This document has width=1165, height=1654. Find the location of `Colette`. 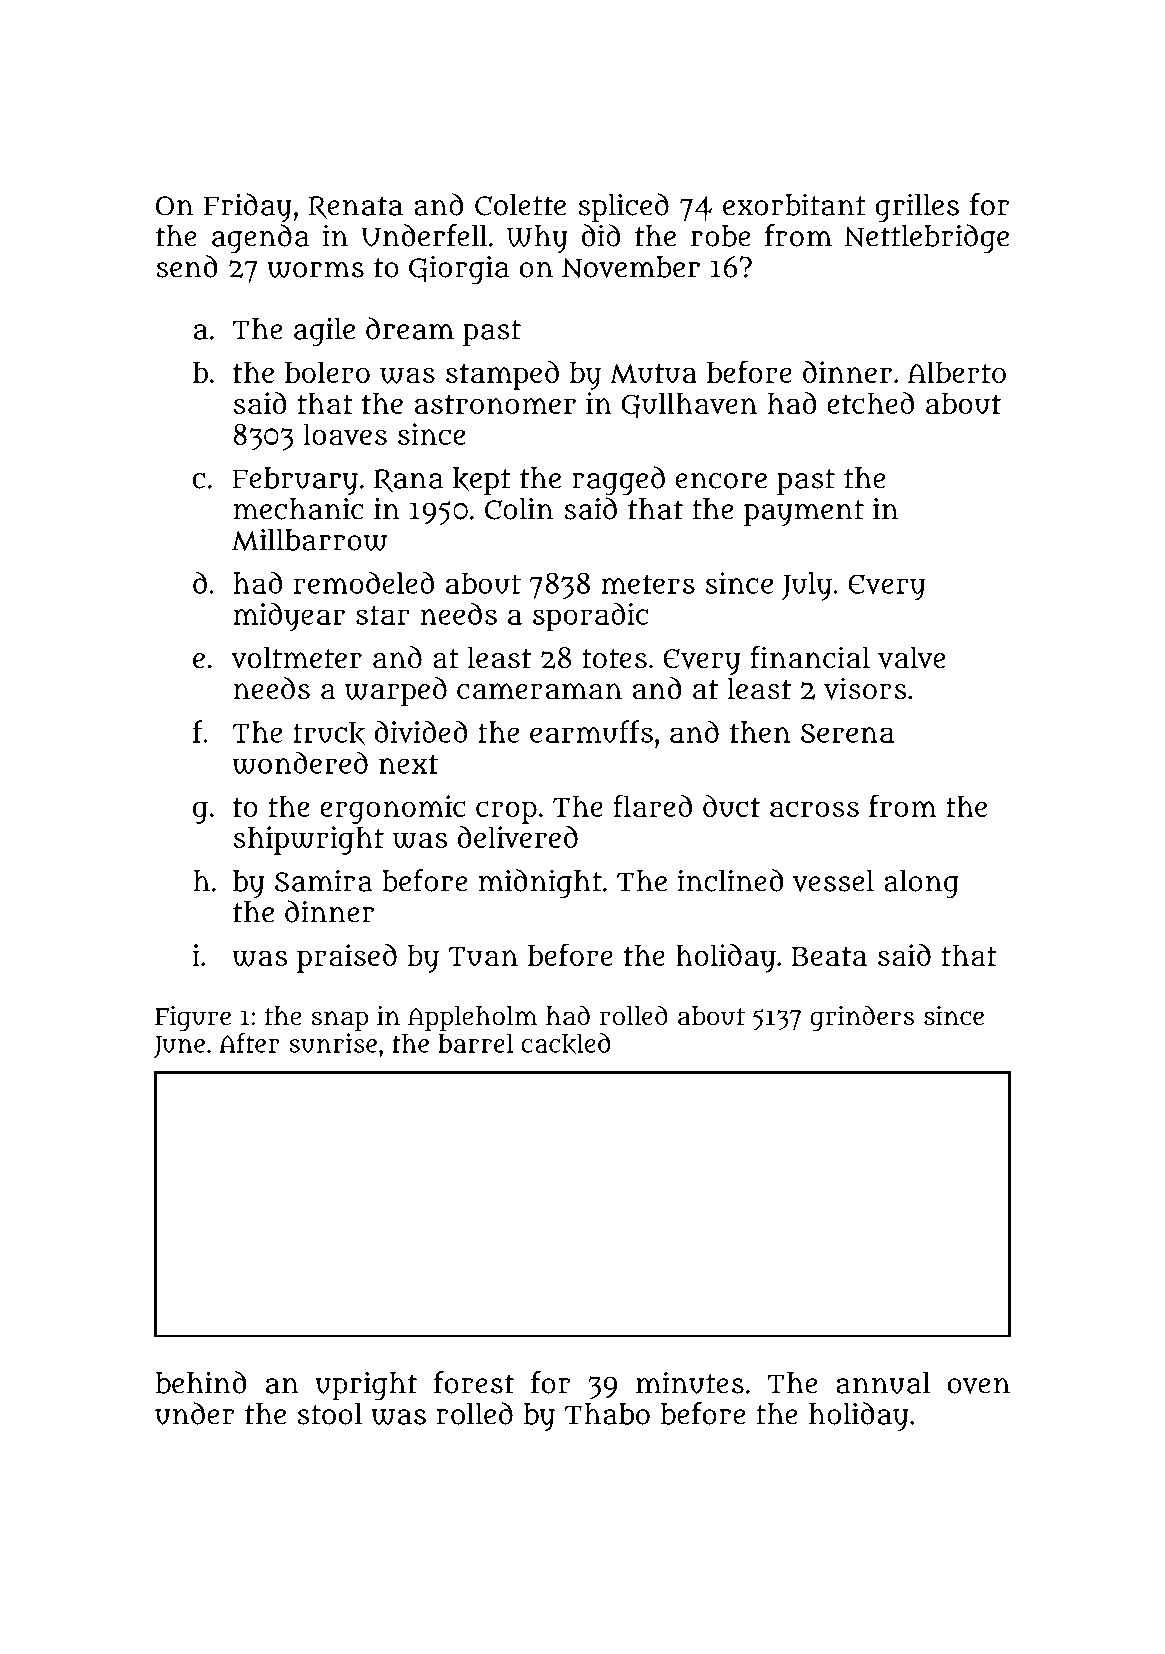

Colette is located at coordinates (520, 205).
